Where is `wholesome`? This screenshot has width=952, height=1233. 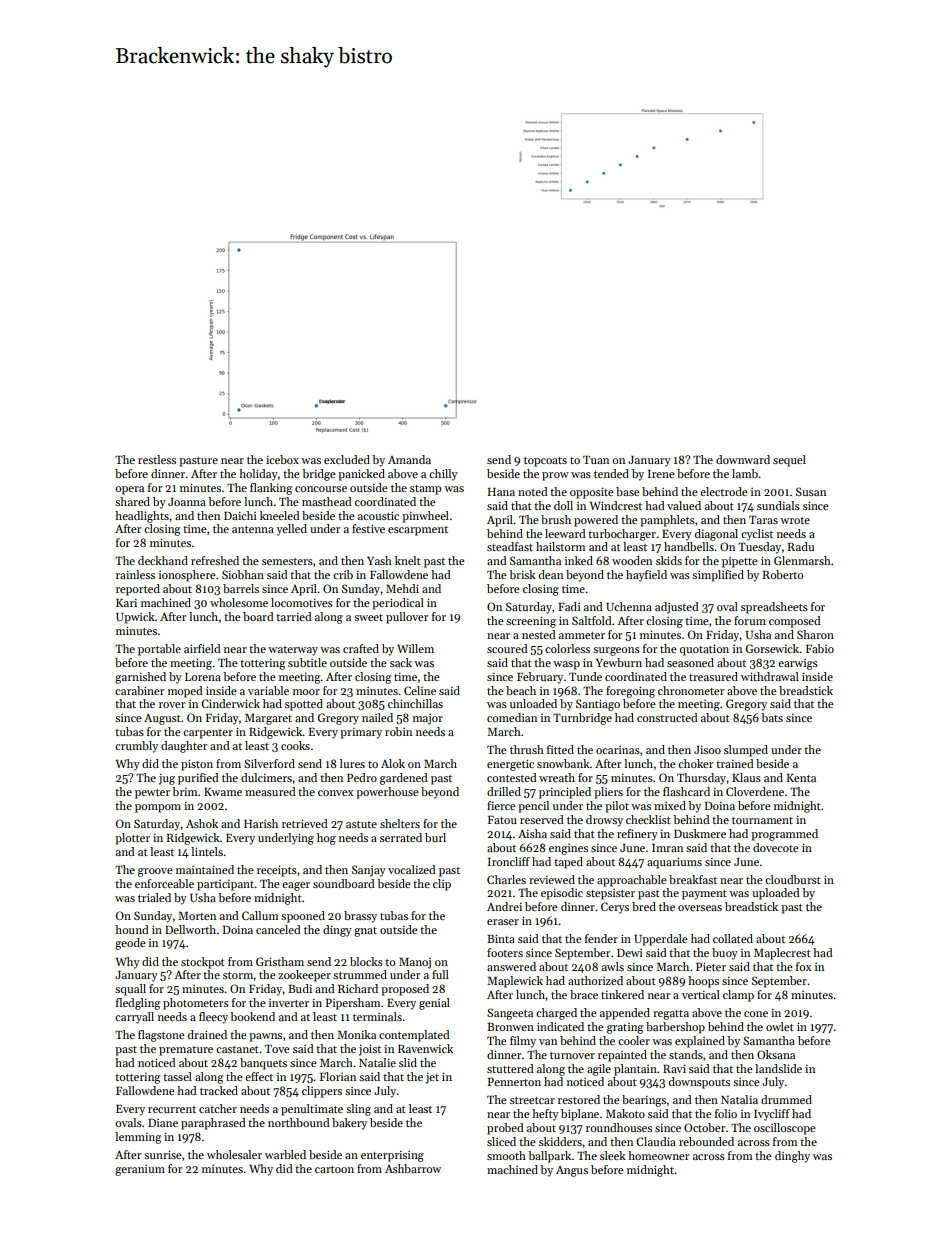 wholesome is located at coordinates (239, 602).
